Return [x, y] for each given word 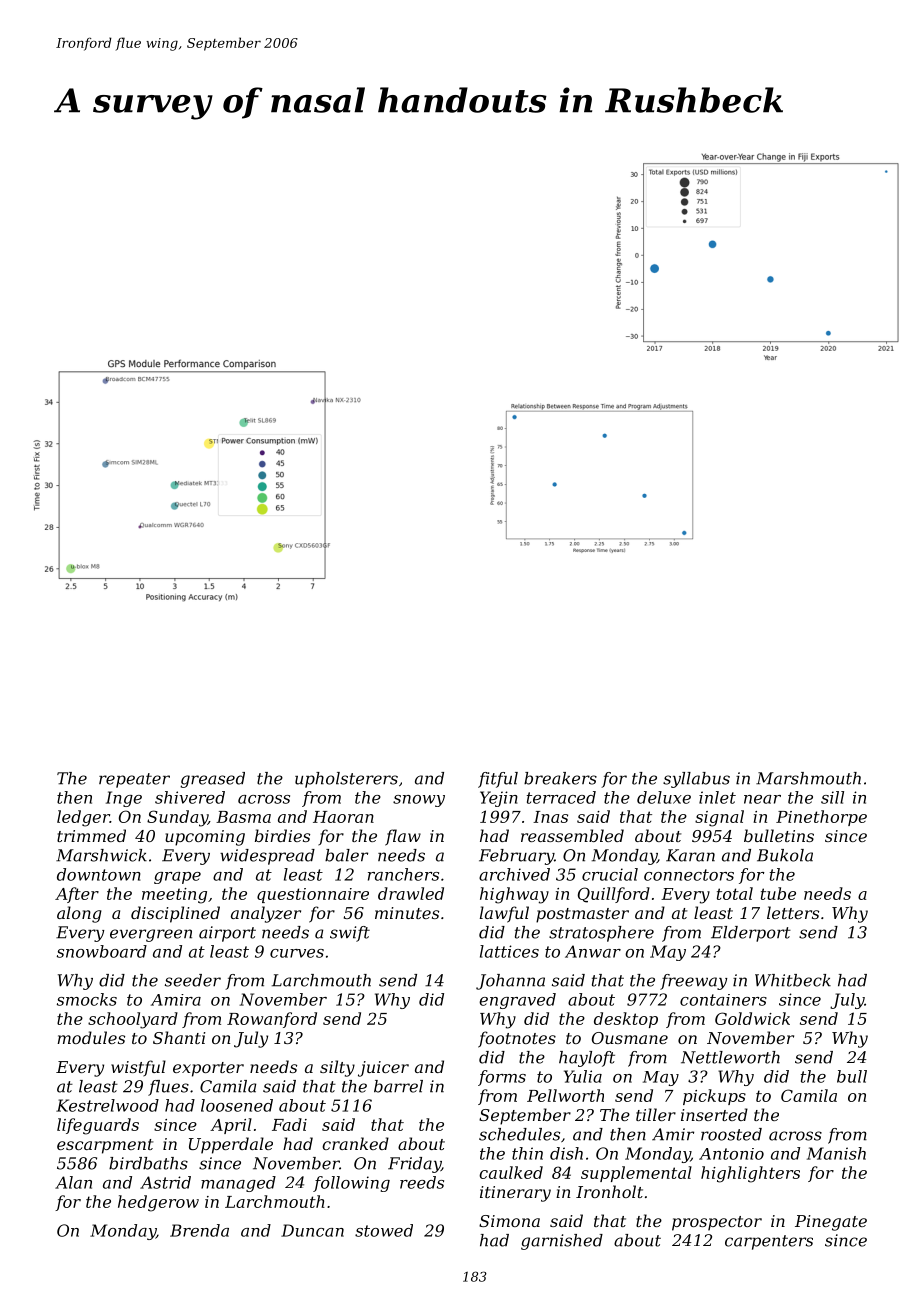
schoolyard [133, 1020]
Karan [690, 855]
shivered [190, 797]
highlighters [750, 1174]
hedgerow [158, 1203]
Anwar [593, 951]
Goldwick [752, 1018]
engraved [517, 1001]
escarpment [105, 1146]
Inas [550, 817]
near [762, 799]
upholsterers [346, 780]
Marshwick [101, 855]
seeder [193, 980]
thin [527, 1153]
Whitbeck [793, 980]
